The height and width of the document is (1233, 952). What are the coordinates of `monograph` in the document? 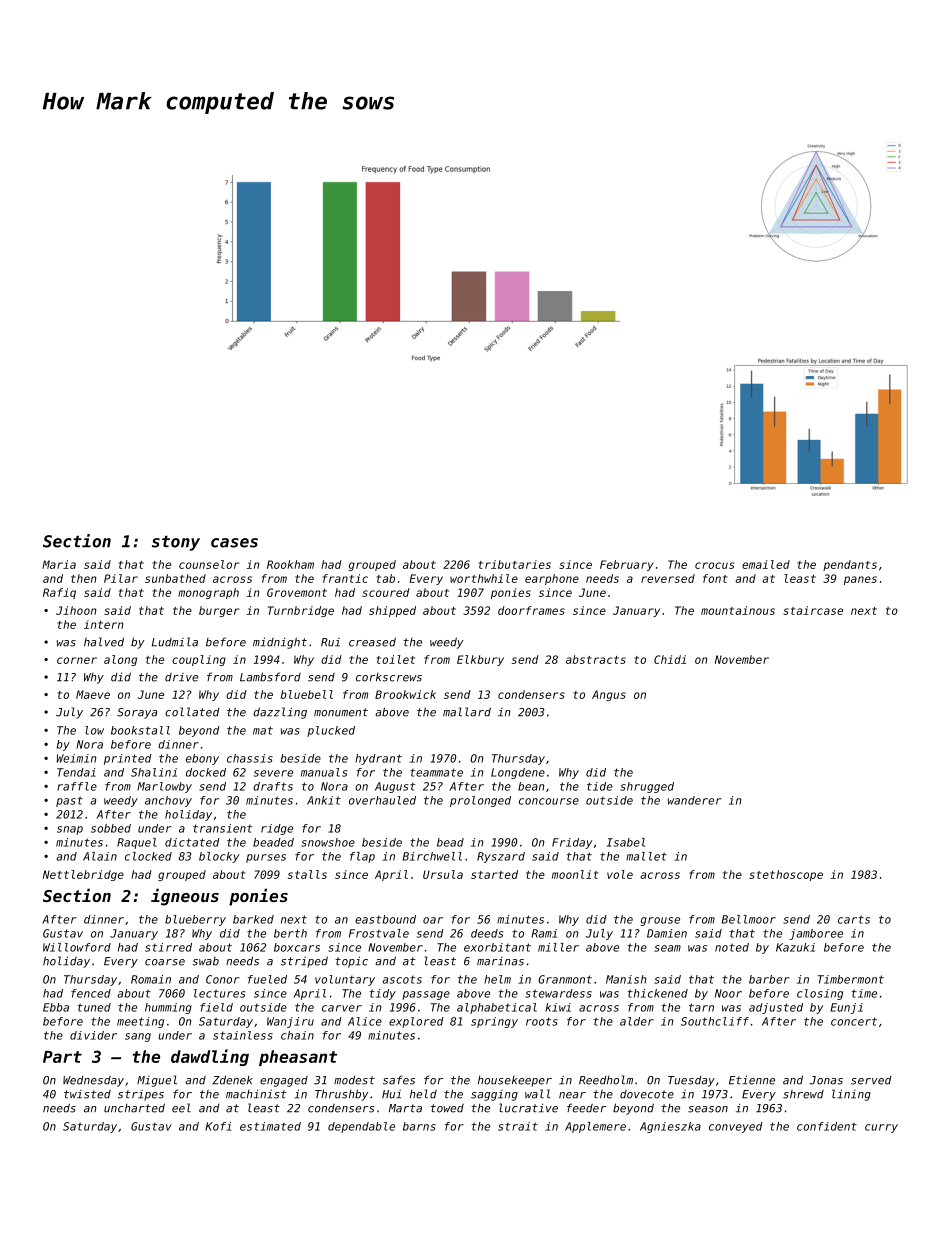 It's located at (208, 593).
